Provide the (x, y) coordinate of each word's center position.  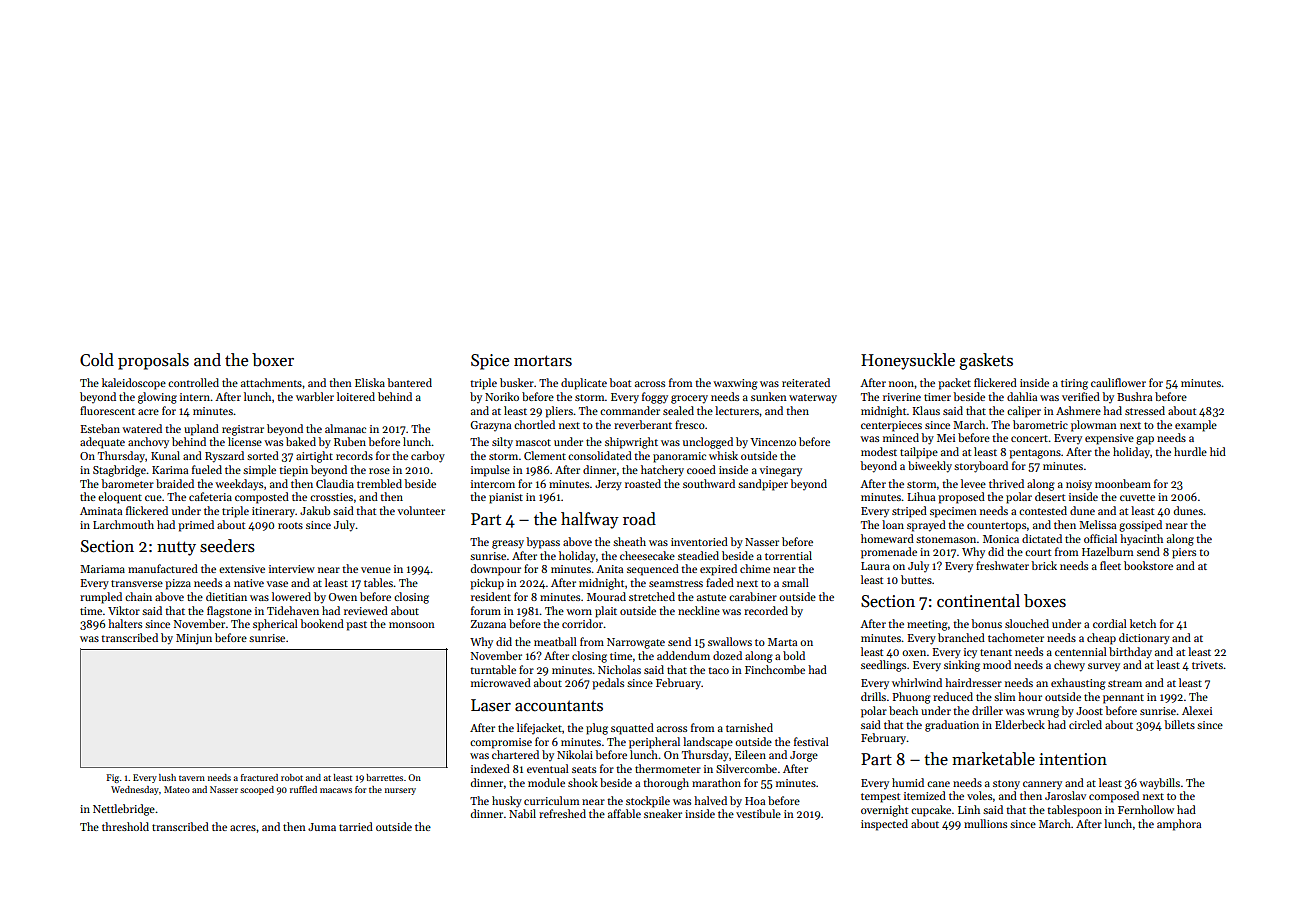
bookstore (1148, 565)
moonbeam (1123, 483)
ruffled (303, 789)
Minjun (194, 639)
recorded (766, 610)
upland (201, 430)
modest (879, 451)
